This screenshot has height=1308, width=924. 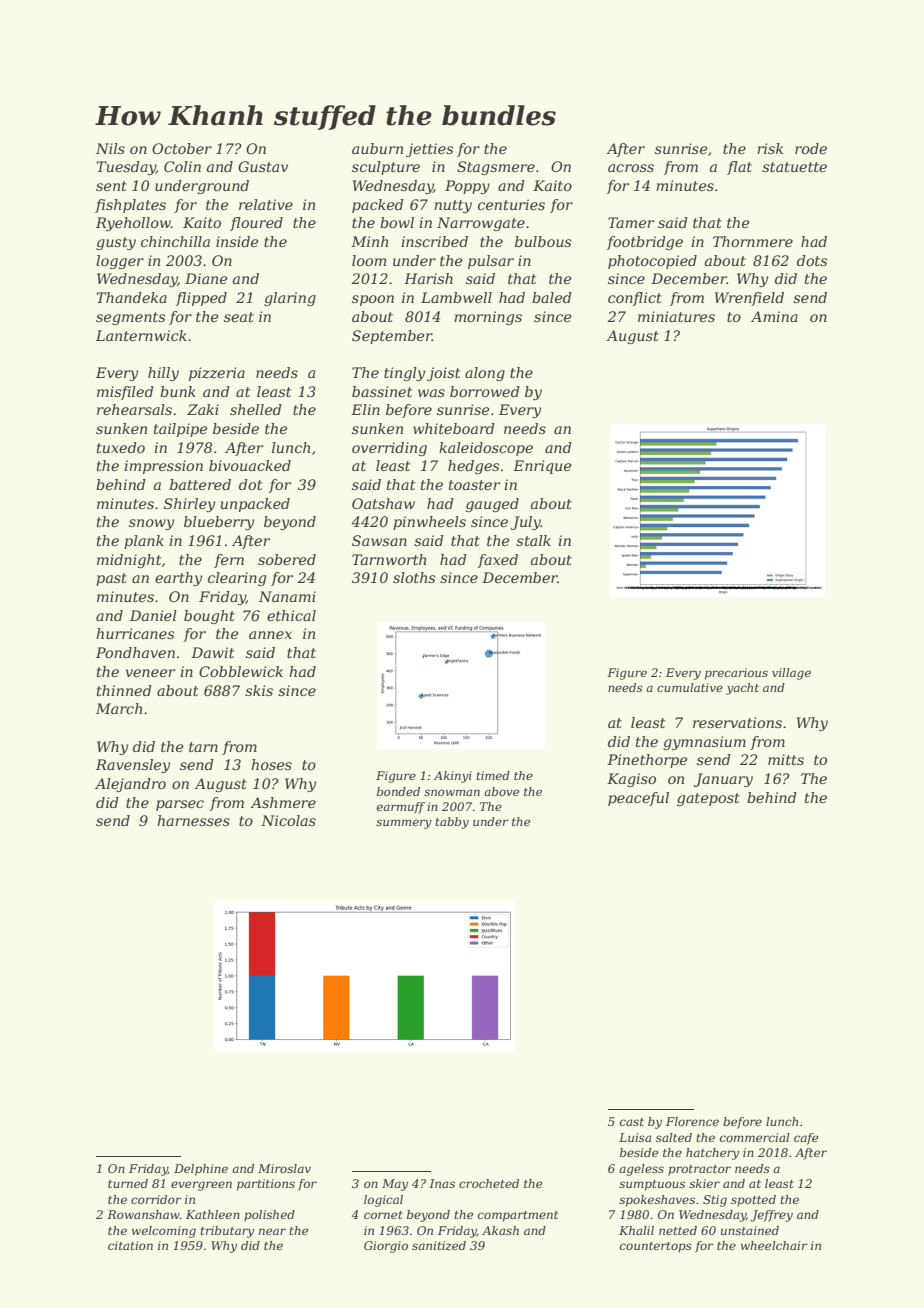 I want to click on faxed, so click(x=498, y=561).
